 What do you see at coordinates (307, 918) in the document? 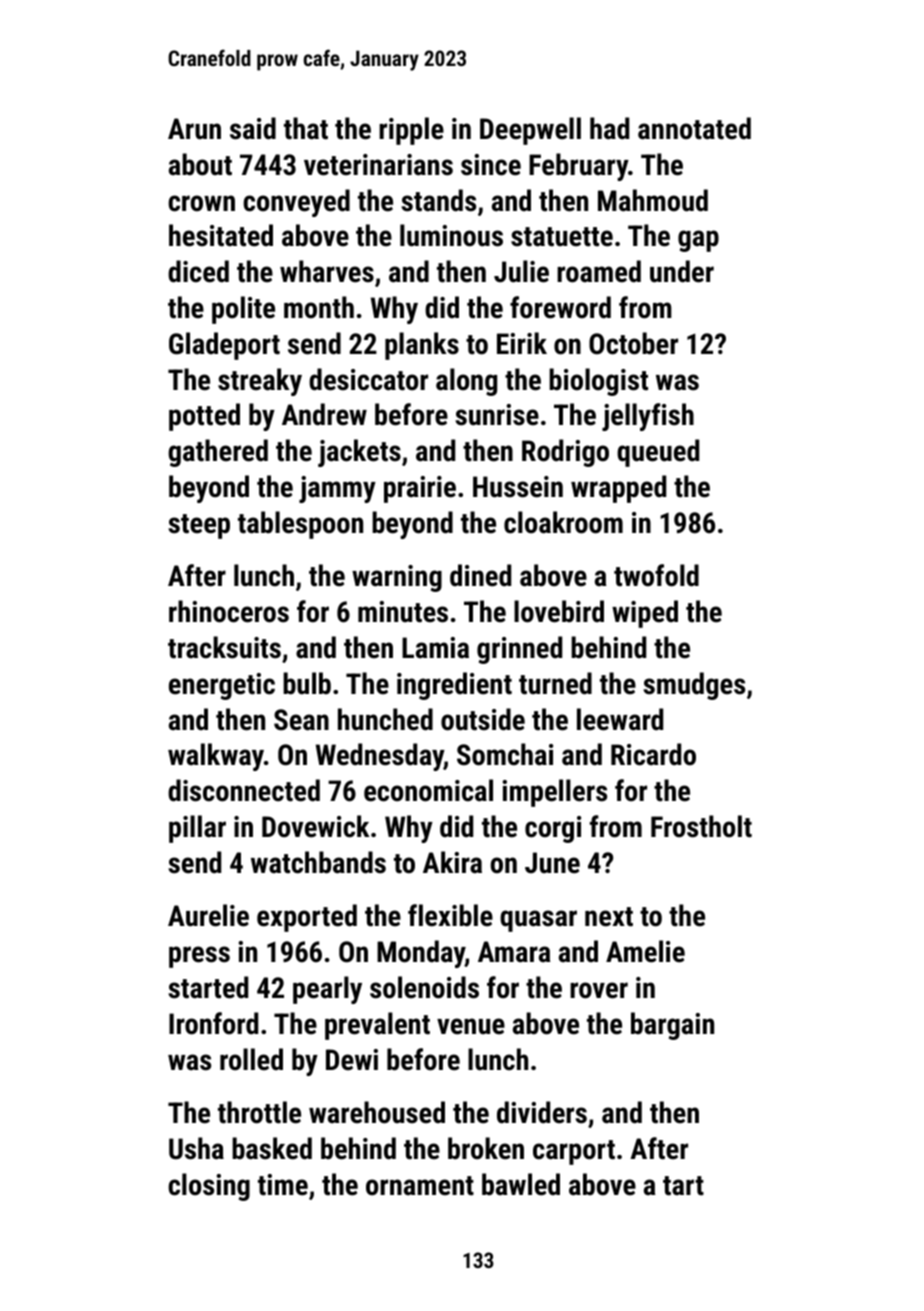
I see `exported` at bounding box center [307, 918].
